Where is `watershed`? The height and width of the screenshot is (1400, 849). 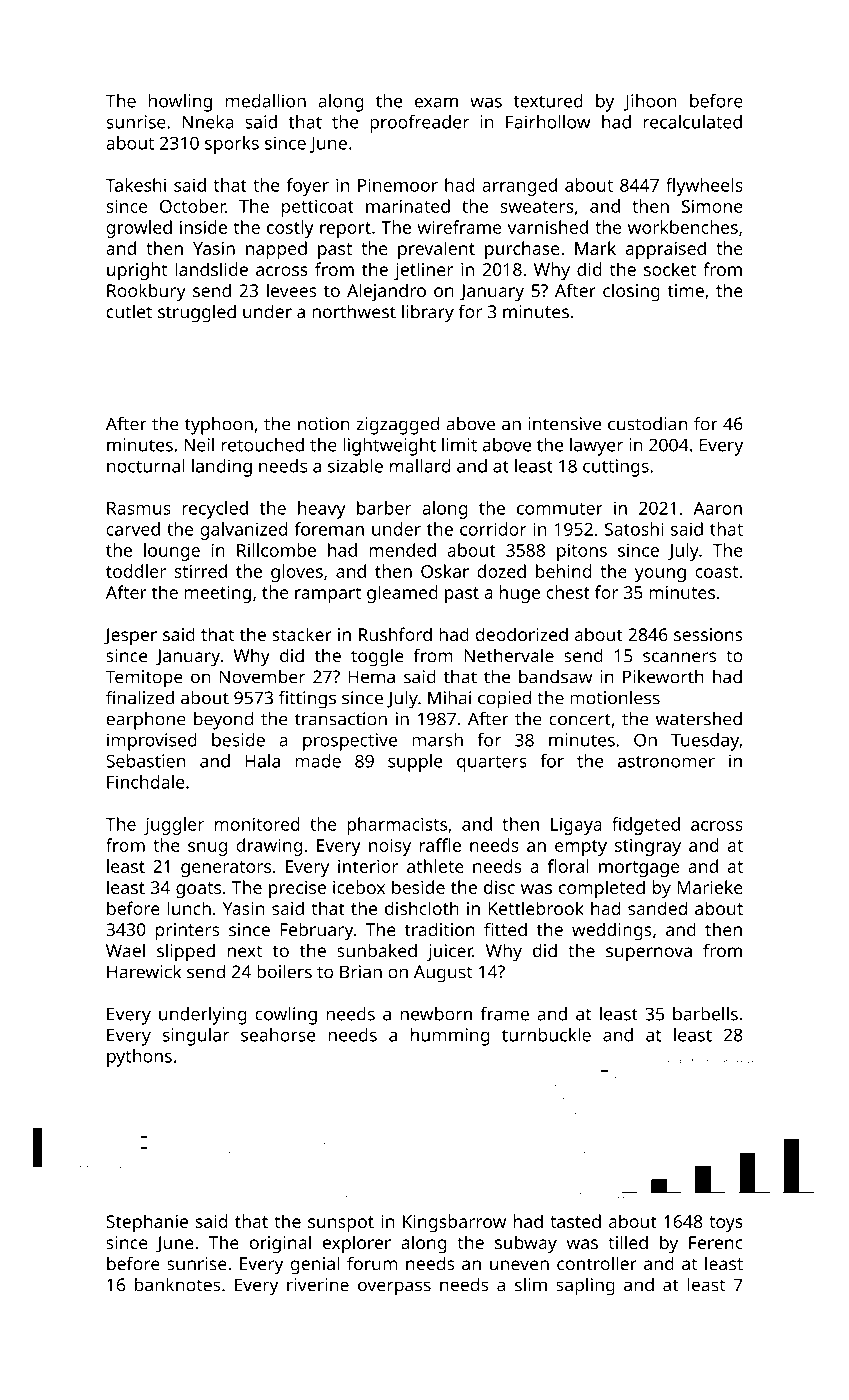 watershed is located at coordinates (699, 719).
